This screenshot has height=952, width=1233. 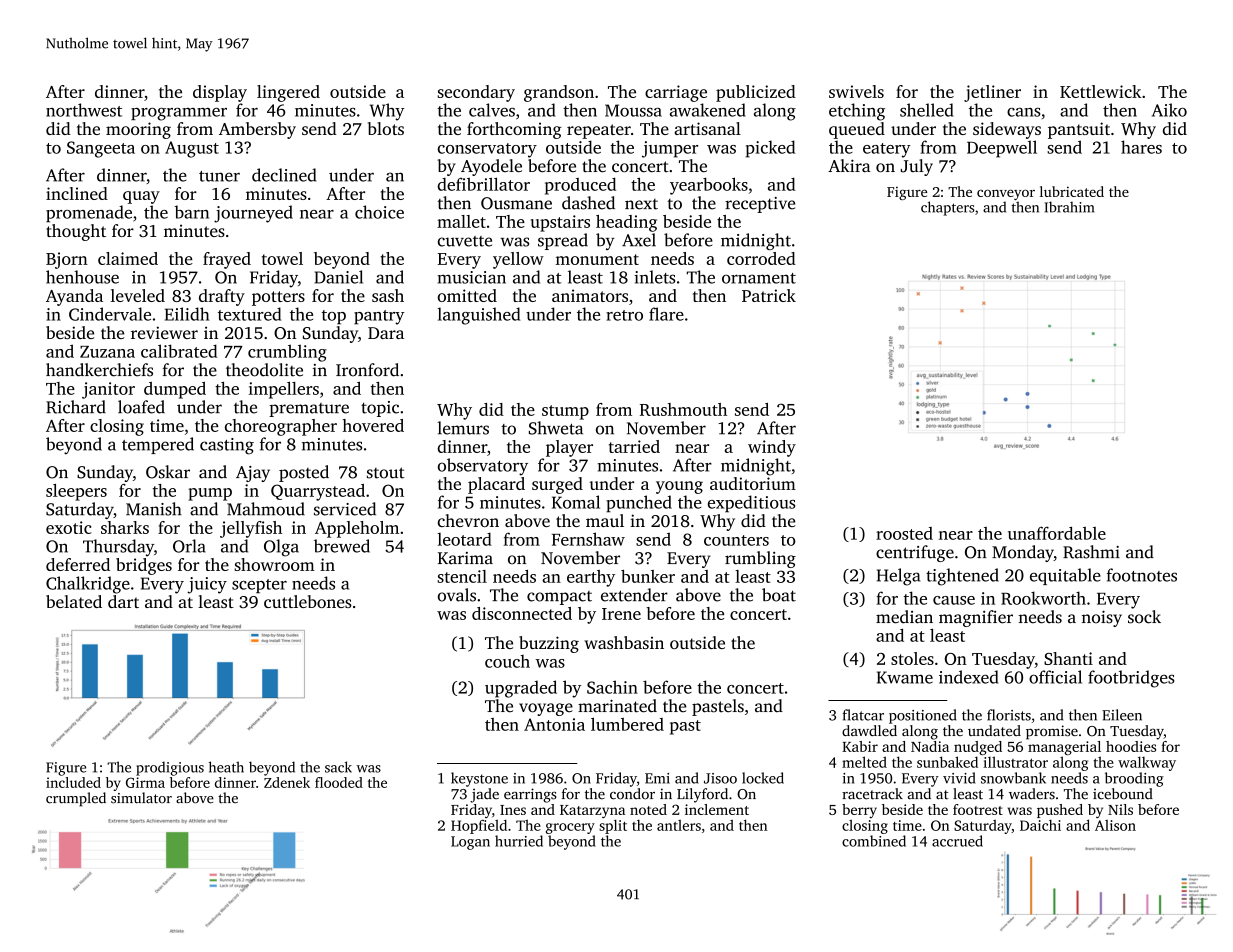 What do you see at coordinates (226, 767) in the screenshot?
I see `heath` at bounding box center [226, 767].
